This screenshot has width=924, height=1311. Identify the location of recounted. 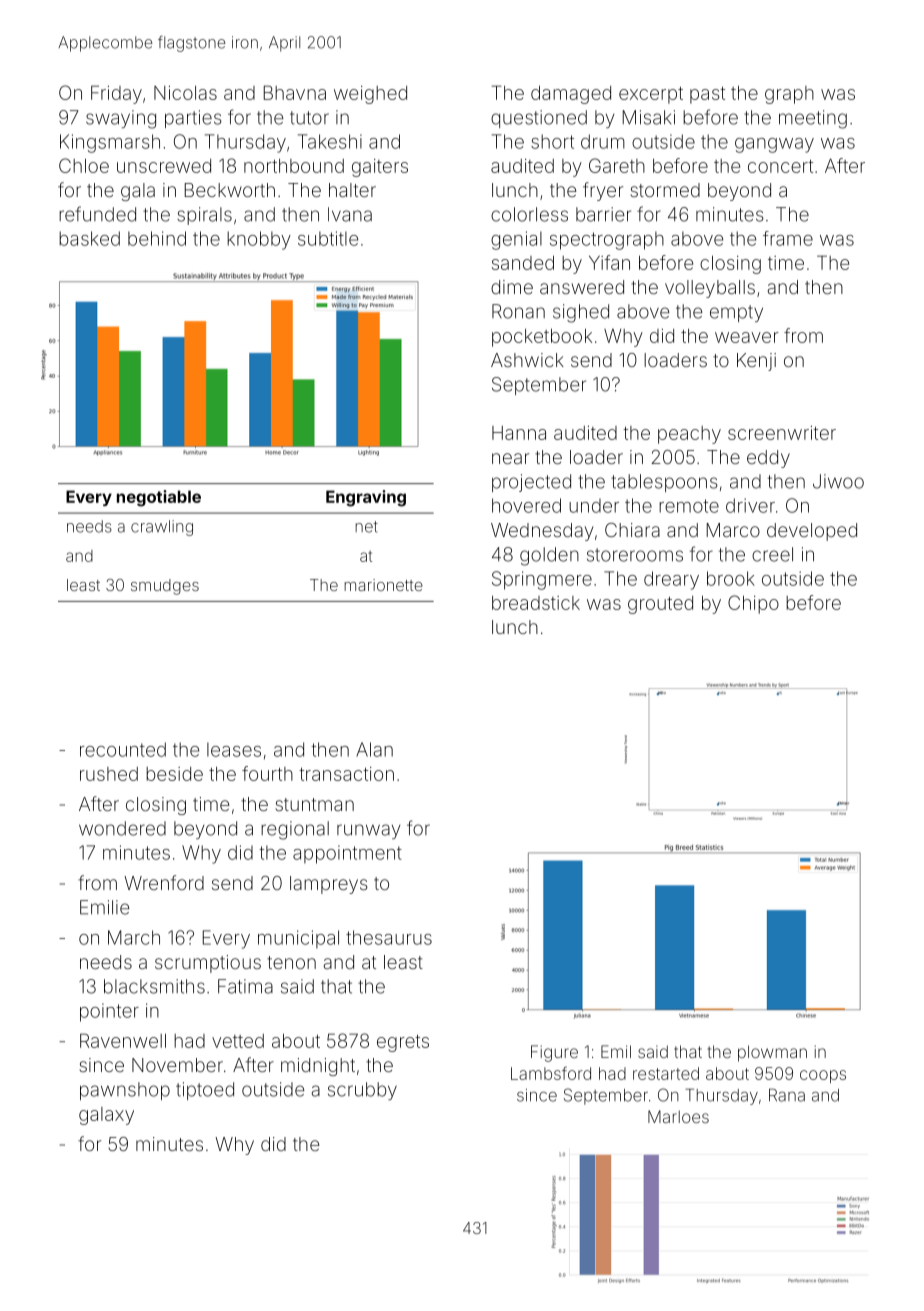
(123, 749).
